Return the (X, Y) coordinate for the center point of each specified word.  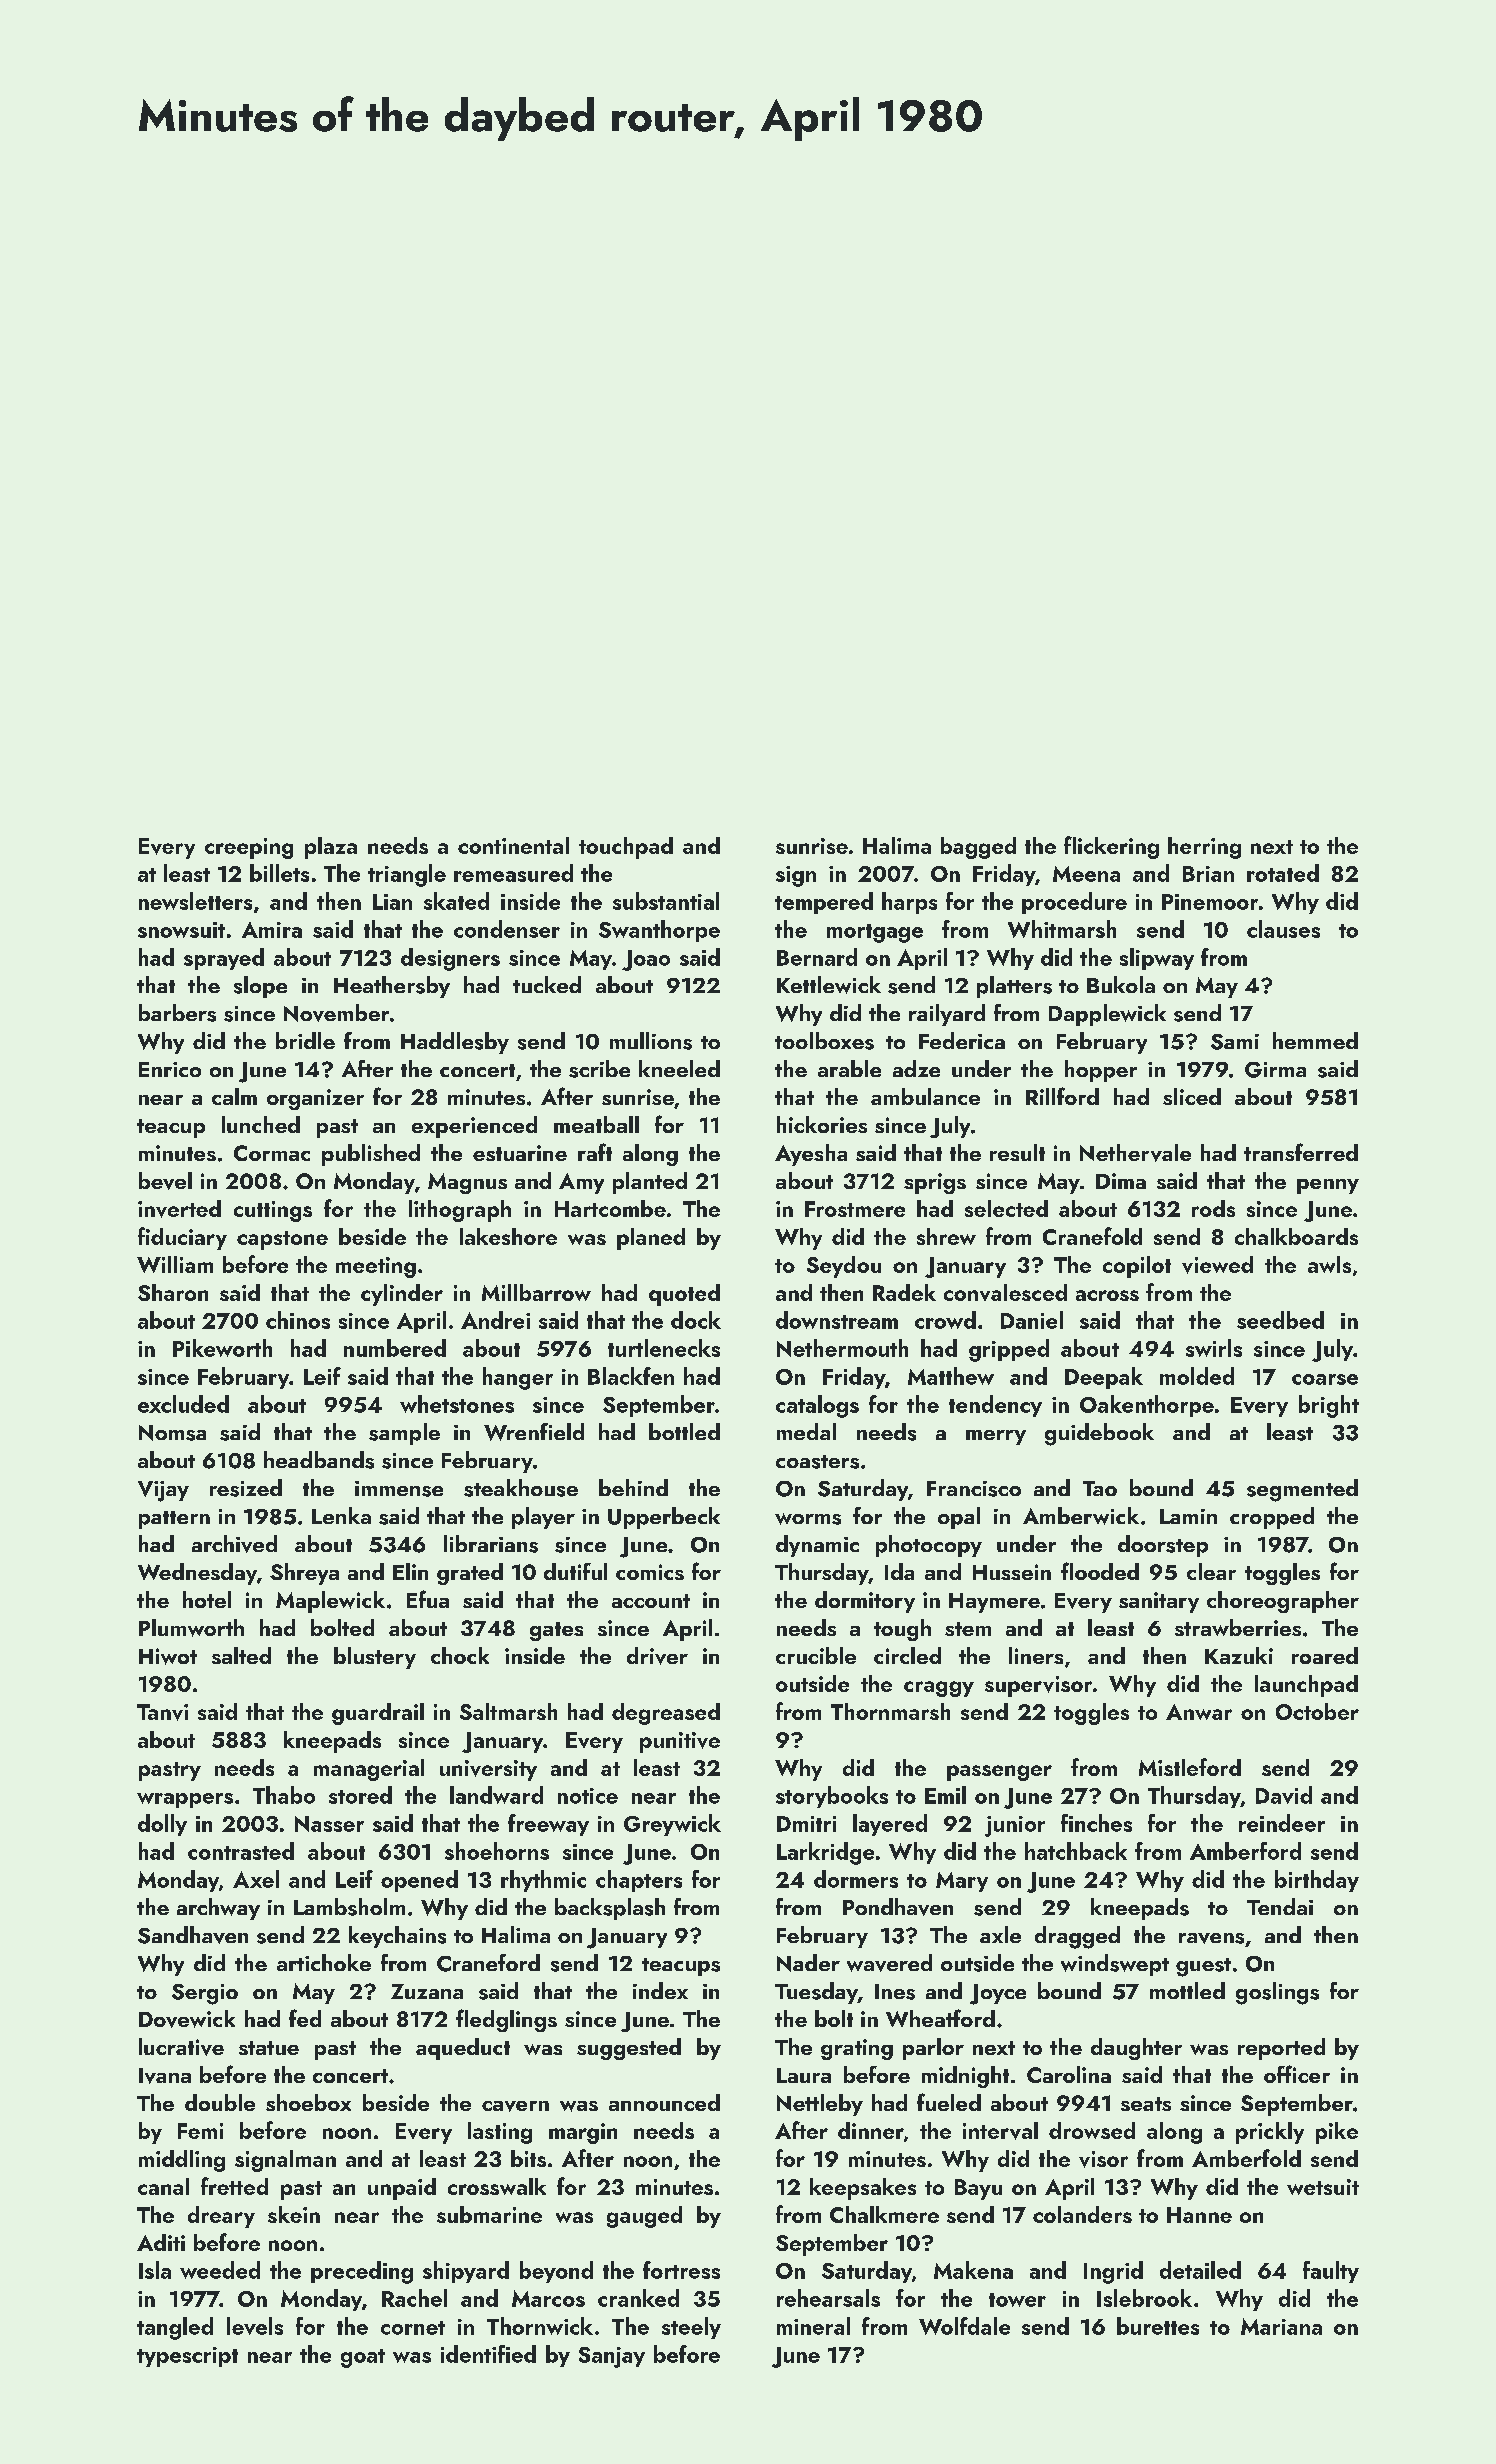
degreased (666, 1714)
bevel (165, 1181)
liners (1036, 1655)
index (660, 1990)
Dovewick (187, 2019)
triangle (407, 875)
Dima (1121, 1181)
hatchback (1076, 1851)
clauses (1283, 929)
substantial (666, 901)
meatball (596, 1124)
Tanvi (162, 1712)
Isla (155, 2270)
